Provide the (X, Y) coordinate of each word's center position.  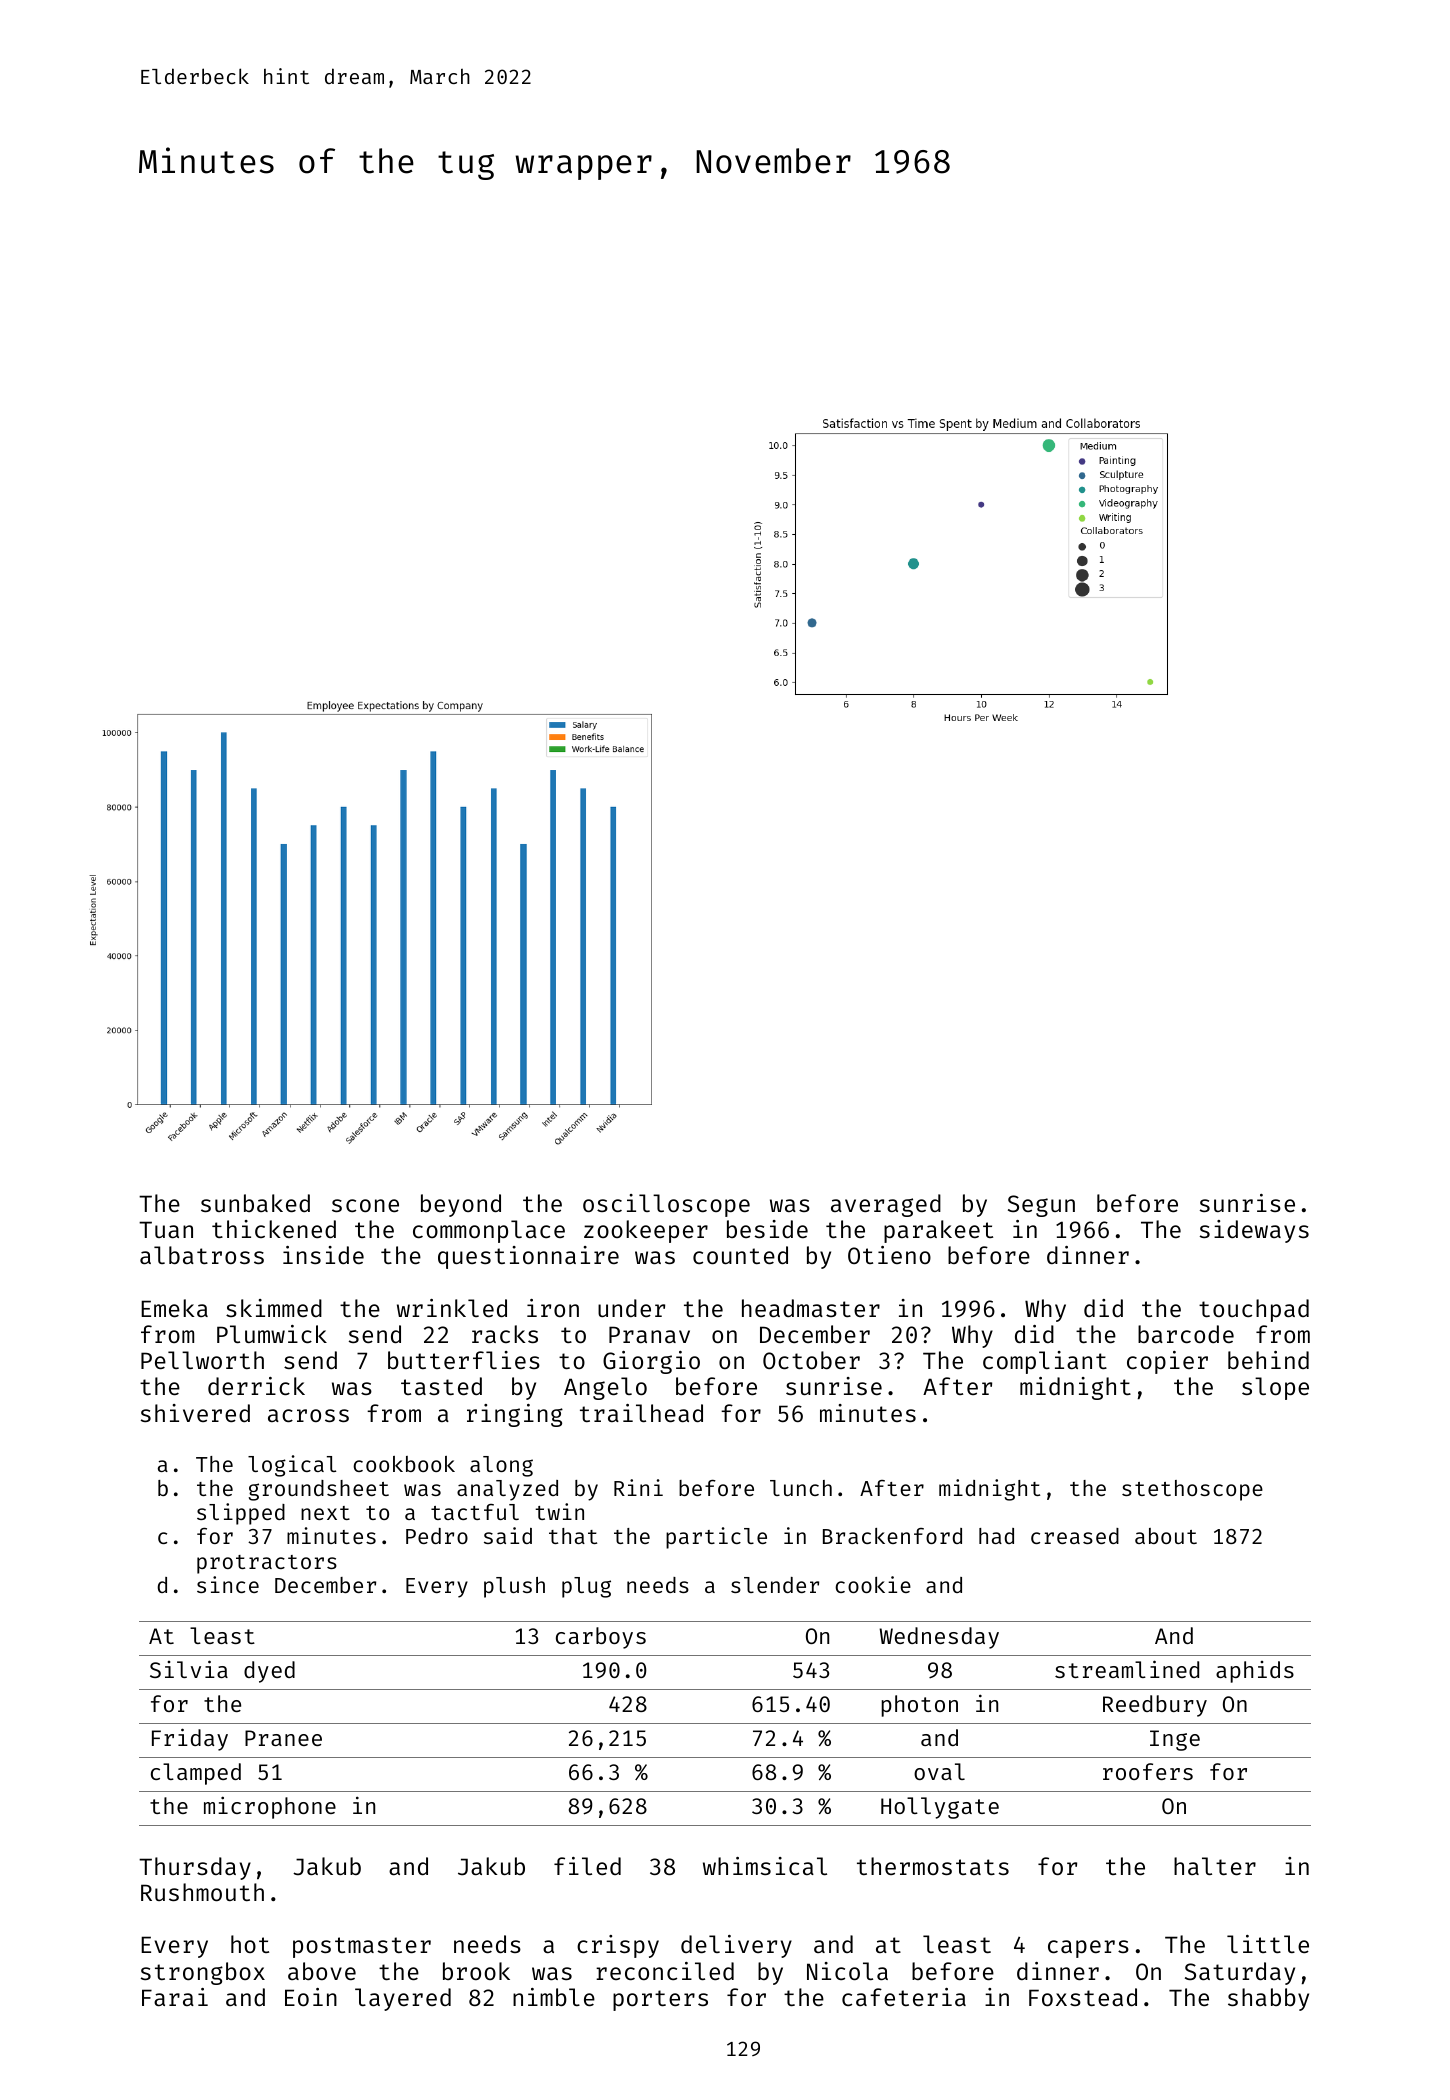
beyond (461, 1205)
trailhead (641, 1413)
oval (939, 1771)
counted (740, 1255)
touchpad (1254, 1310)
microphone (270, 1807)
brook (476, 1971)
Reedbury (1155, 1706)
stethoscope (1192, 1490)
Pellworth (202, 1360)
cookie (873, 1584)
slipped (241, 1514)
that (573, 1536)
